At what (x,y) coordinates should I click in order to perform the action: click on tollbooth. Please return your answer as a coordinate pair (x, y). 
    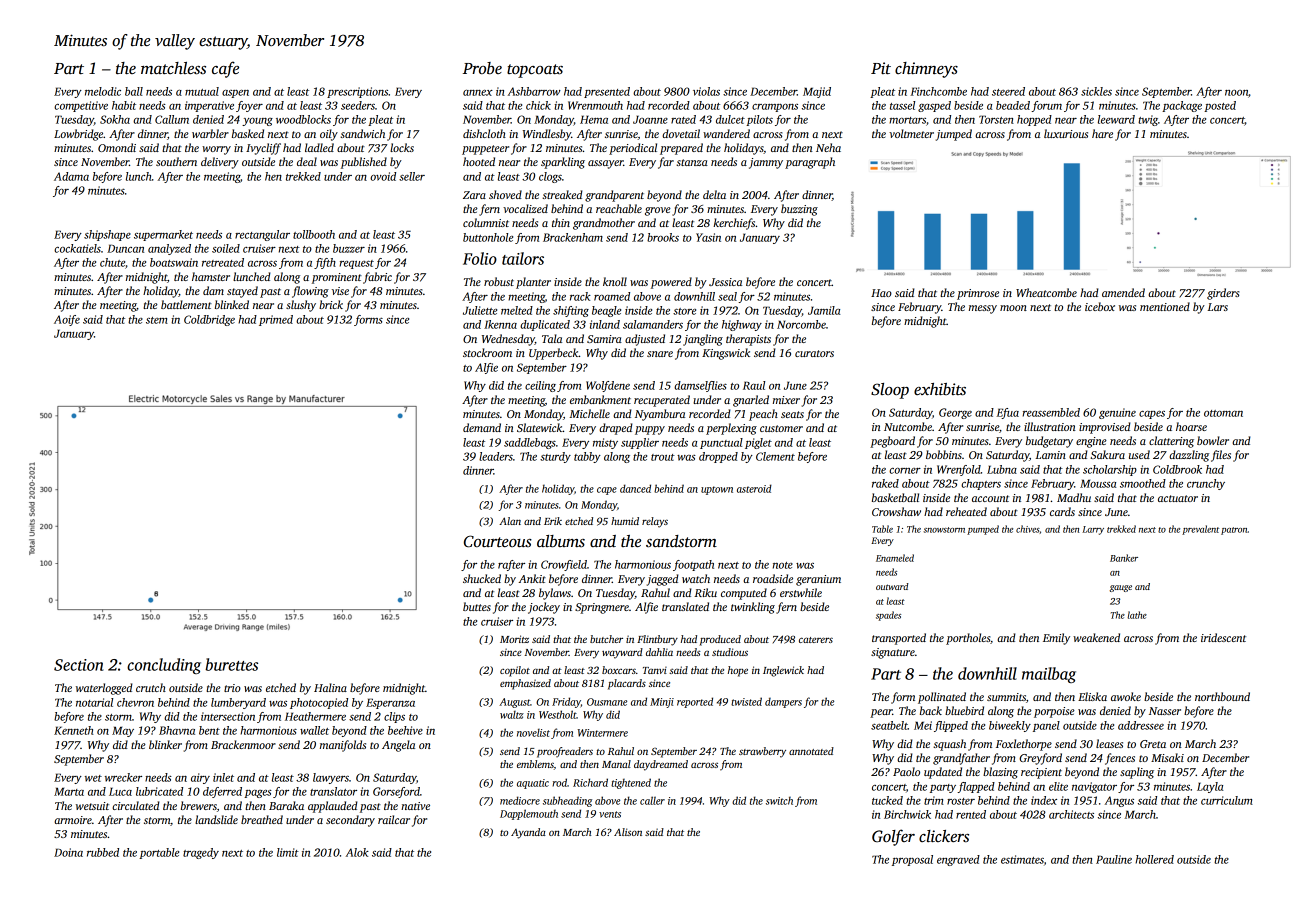
    Looking at the image, I should click on (314, 234).
